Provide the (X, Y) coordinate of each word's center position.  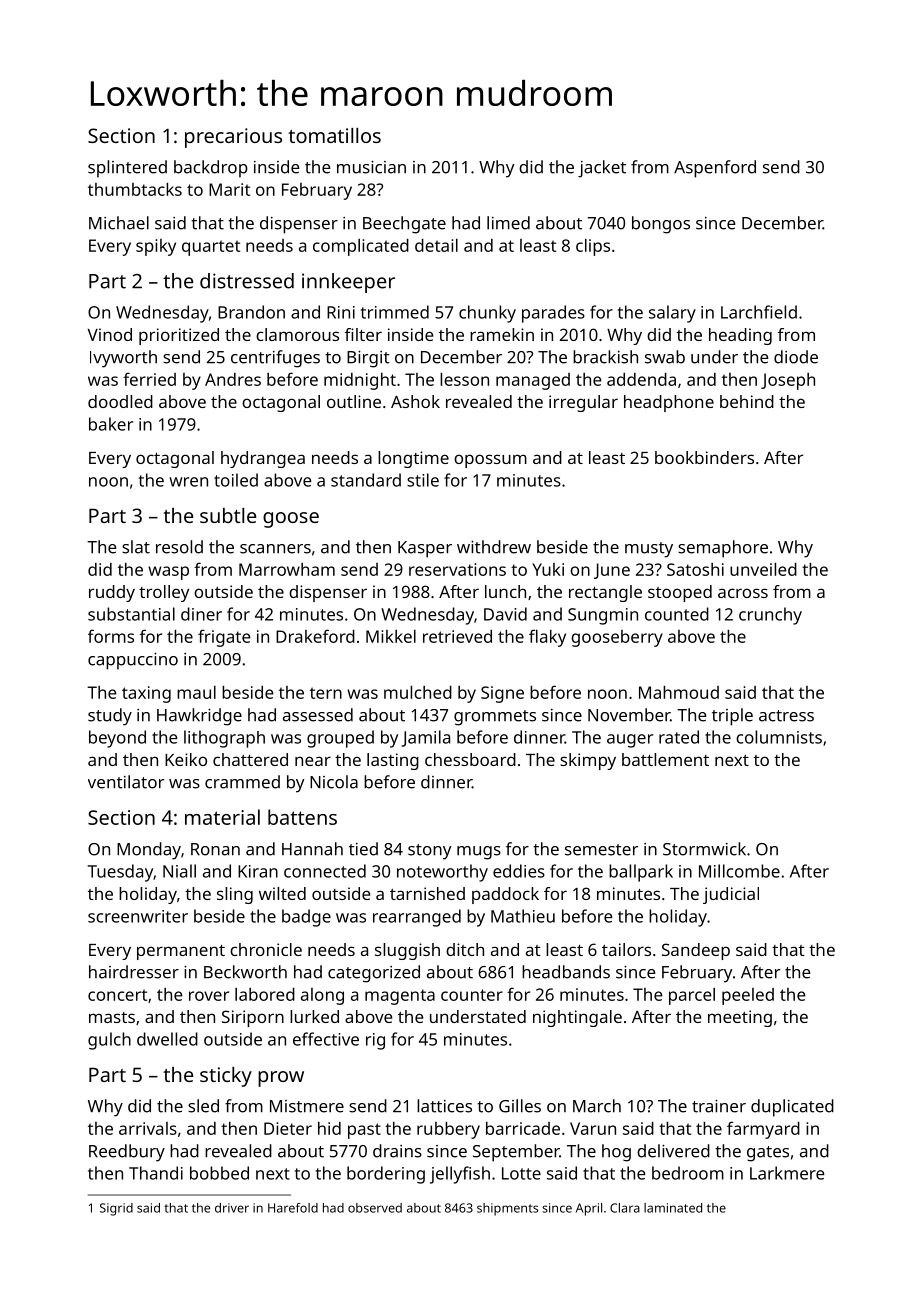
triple (732, 717)
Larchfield (759, 312)
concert (117, 995)
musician (371, 167)
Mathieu (523, 916)
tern (326, 693)
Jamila (426, 738)
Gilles (520, 1106)
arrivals (148, 1128)
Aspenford (715, 169)
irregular (583, 403)
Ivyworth (123, 359)
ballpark (641, 873)
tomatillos (334, 135)
